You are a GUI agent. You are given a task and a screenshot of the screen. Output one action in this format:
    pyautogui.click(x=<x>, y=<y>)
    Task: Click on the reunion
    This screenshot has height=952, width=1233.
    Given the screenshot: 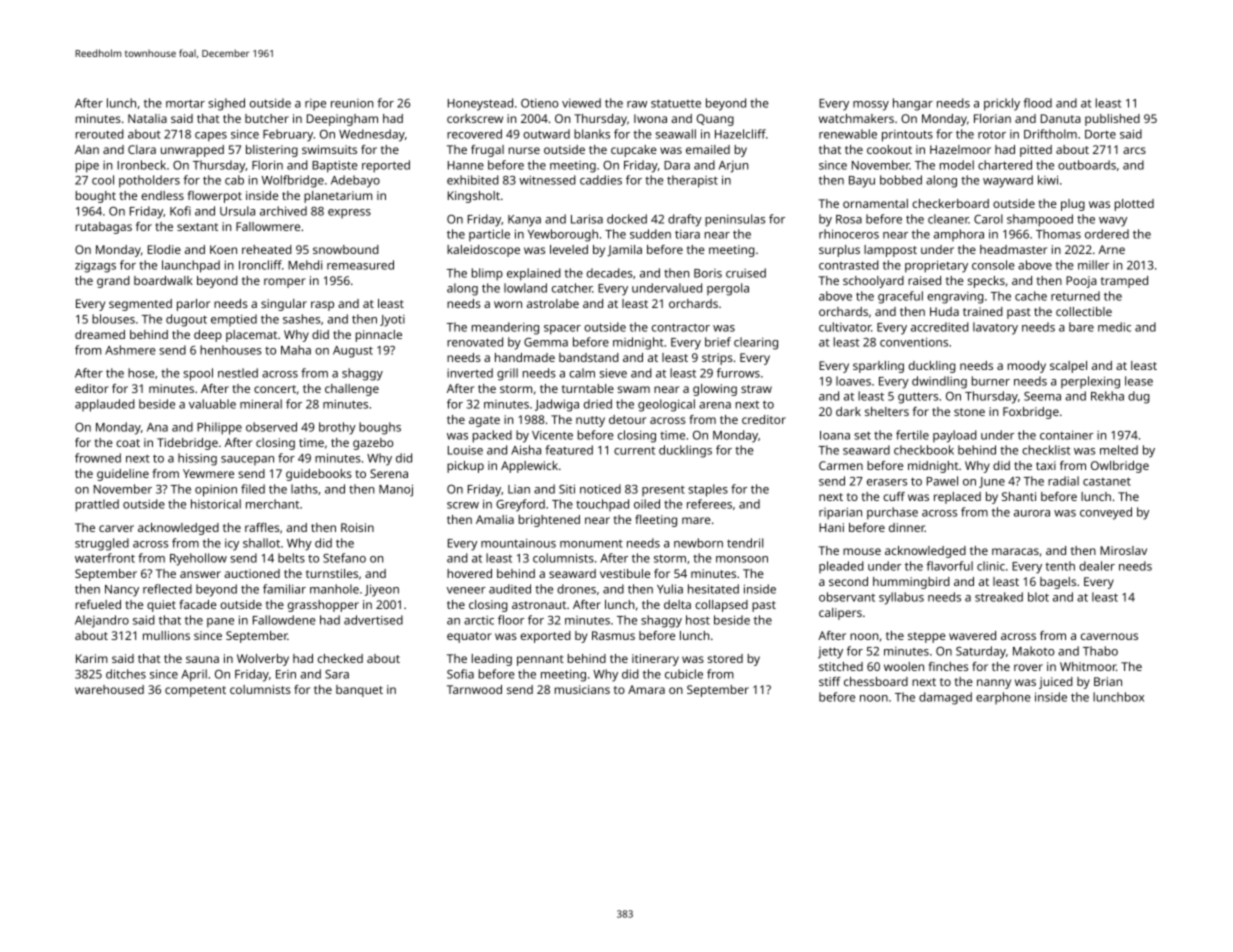 What is the action you would take?
    pyautogui.click(x=352, y=103)
